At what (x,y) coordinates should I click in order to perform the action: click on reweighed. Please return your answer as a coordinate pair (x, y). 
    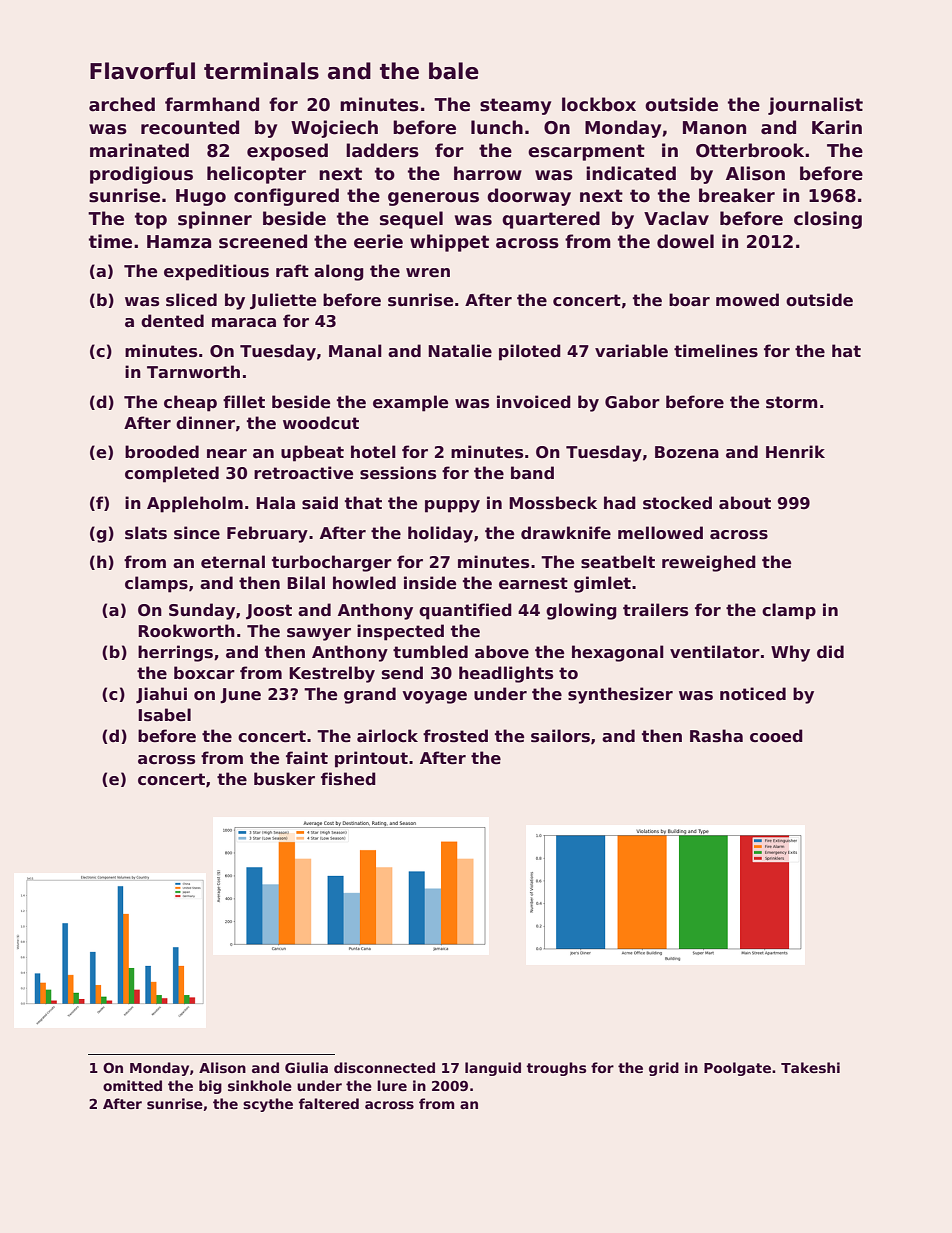
    Looking at the image, I should click on (709, 563).
